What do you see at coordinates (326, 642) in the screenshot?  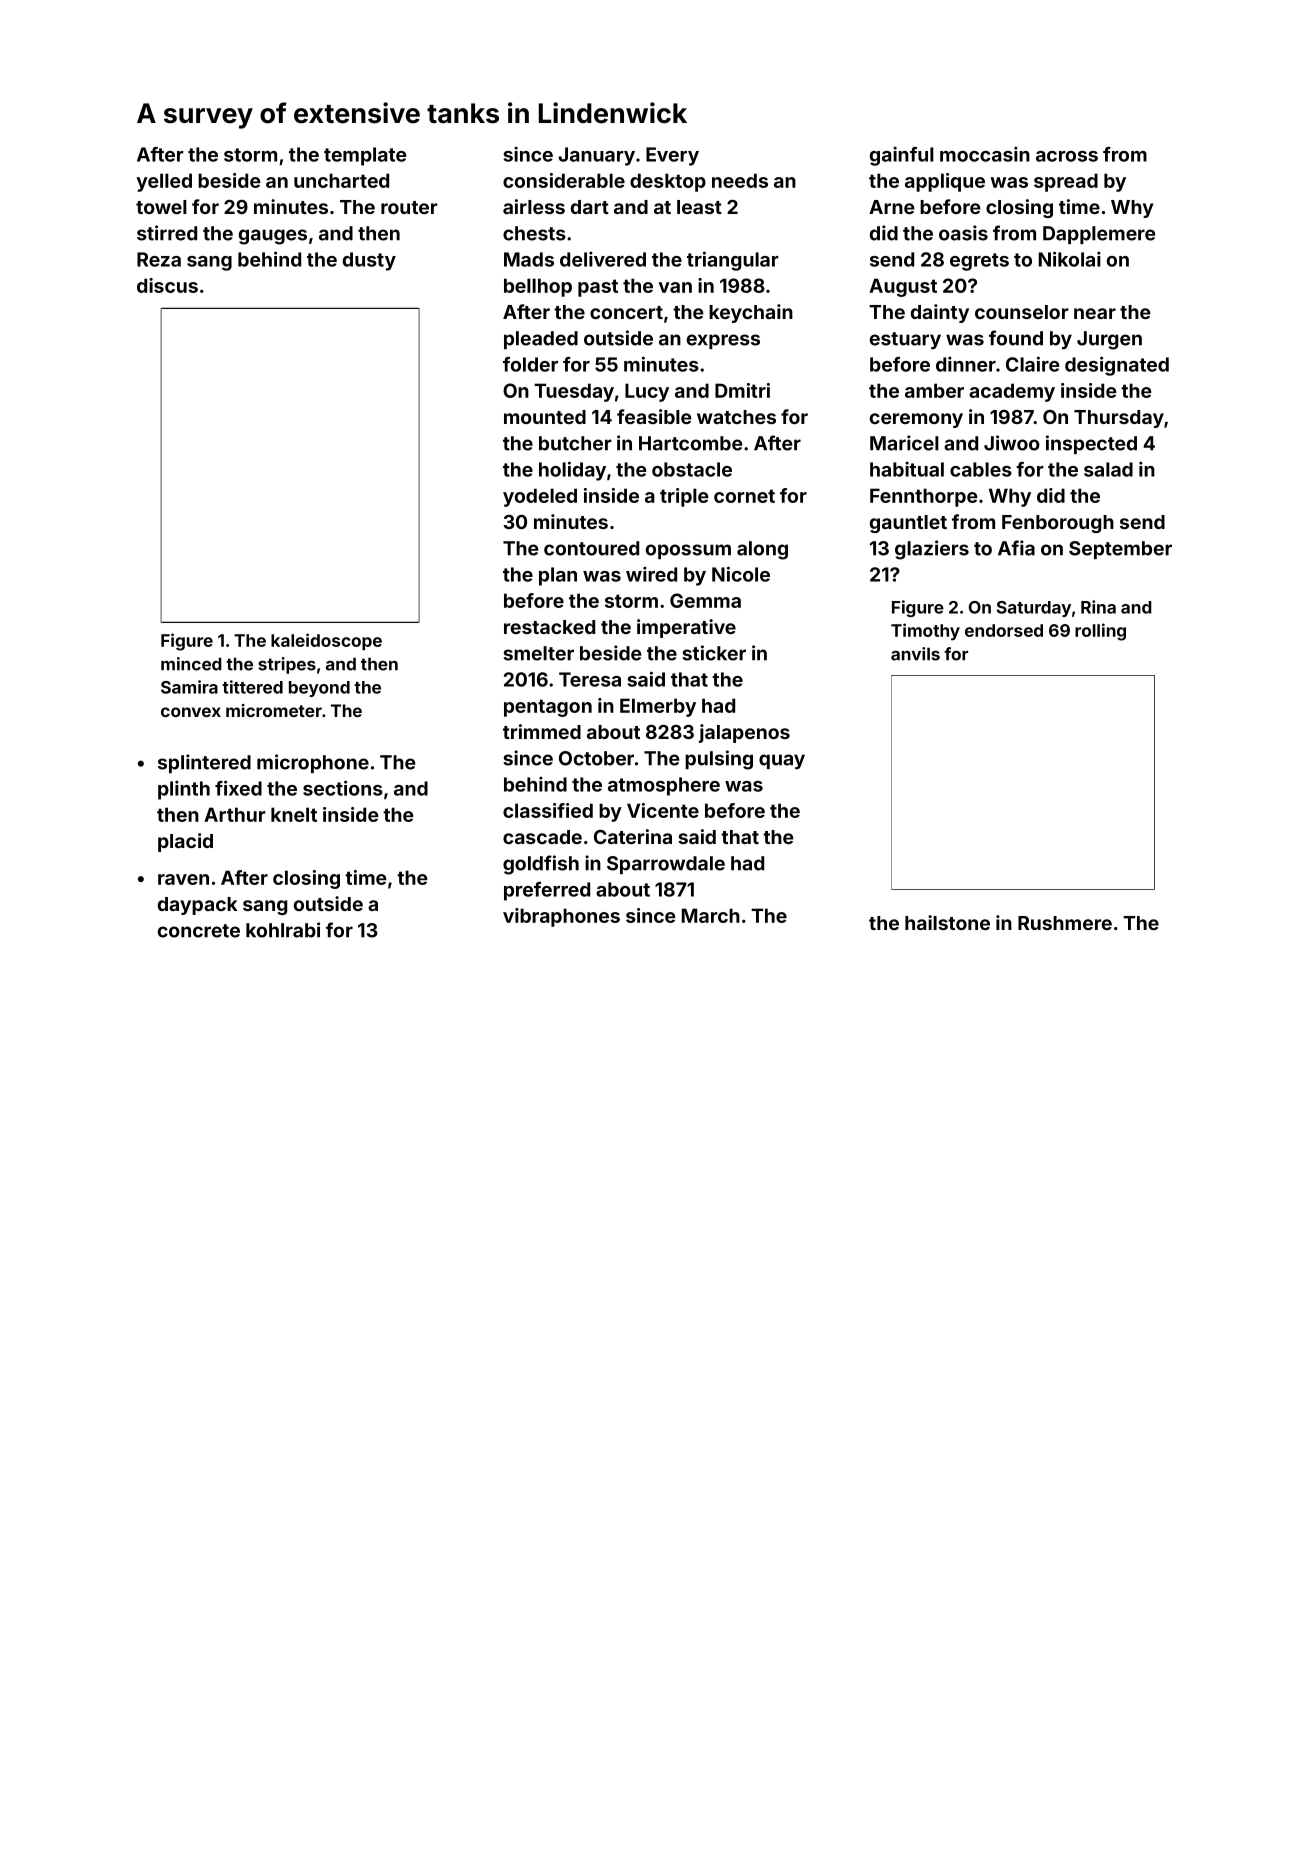 I see `kaleidoscope` at bounding box center [326, 642].
